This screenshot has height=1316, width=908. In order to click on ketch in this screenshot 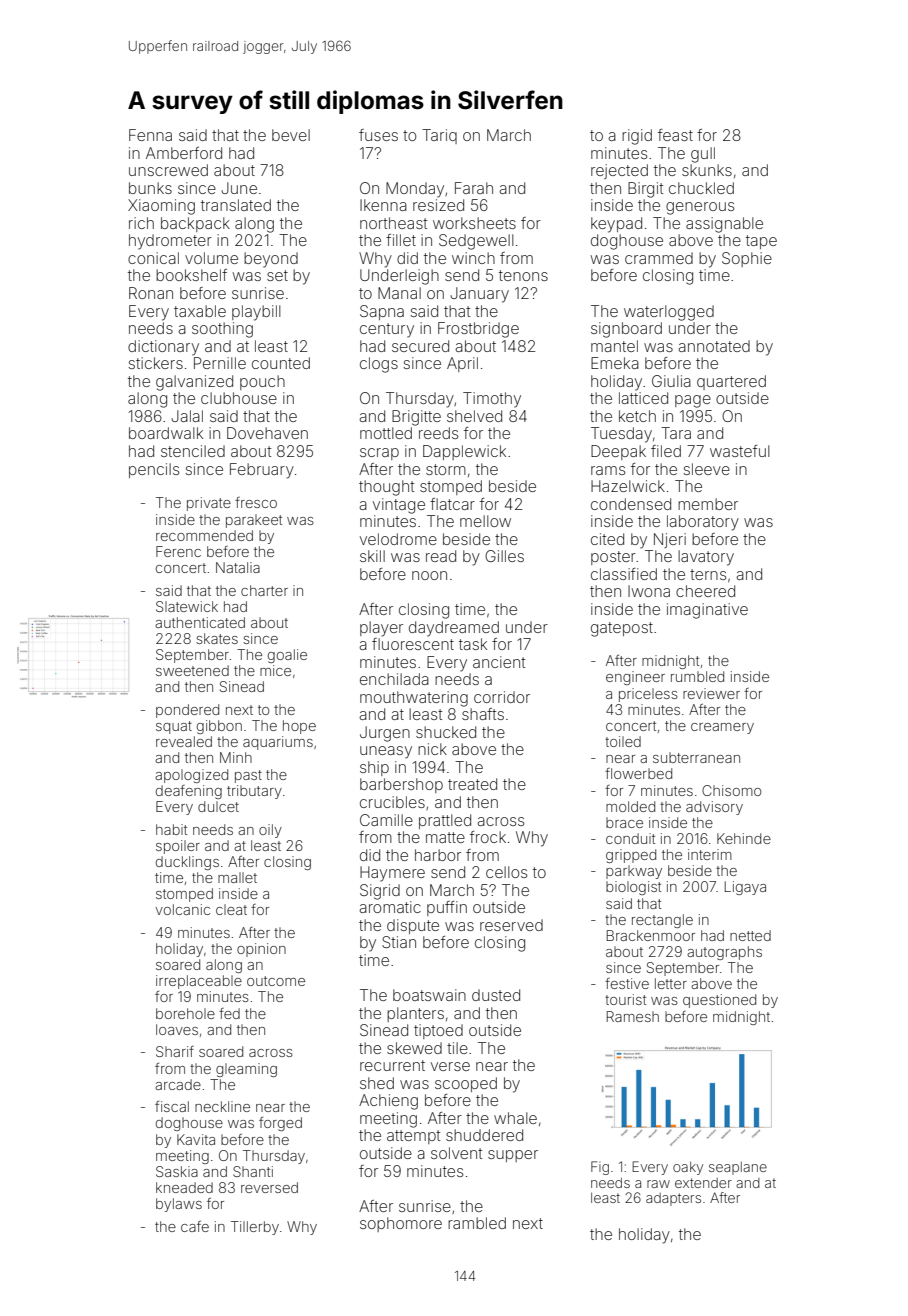, I will do `click(637, 416)`.
